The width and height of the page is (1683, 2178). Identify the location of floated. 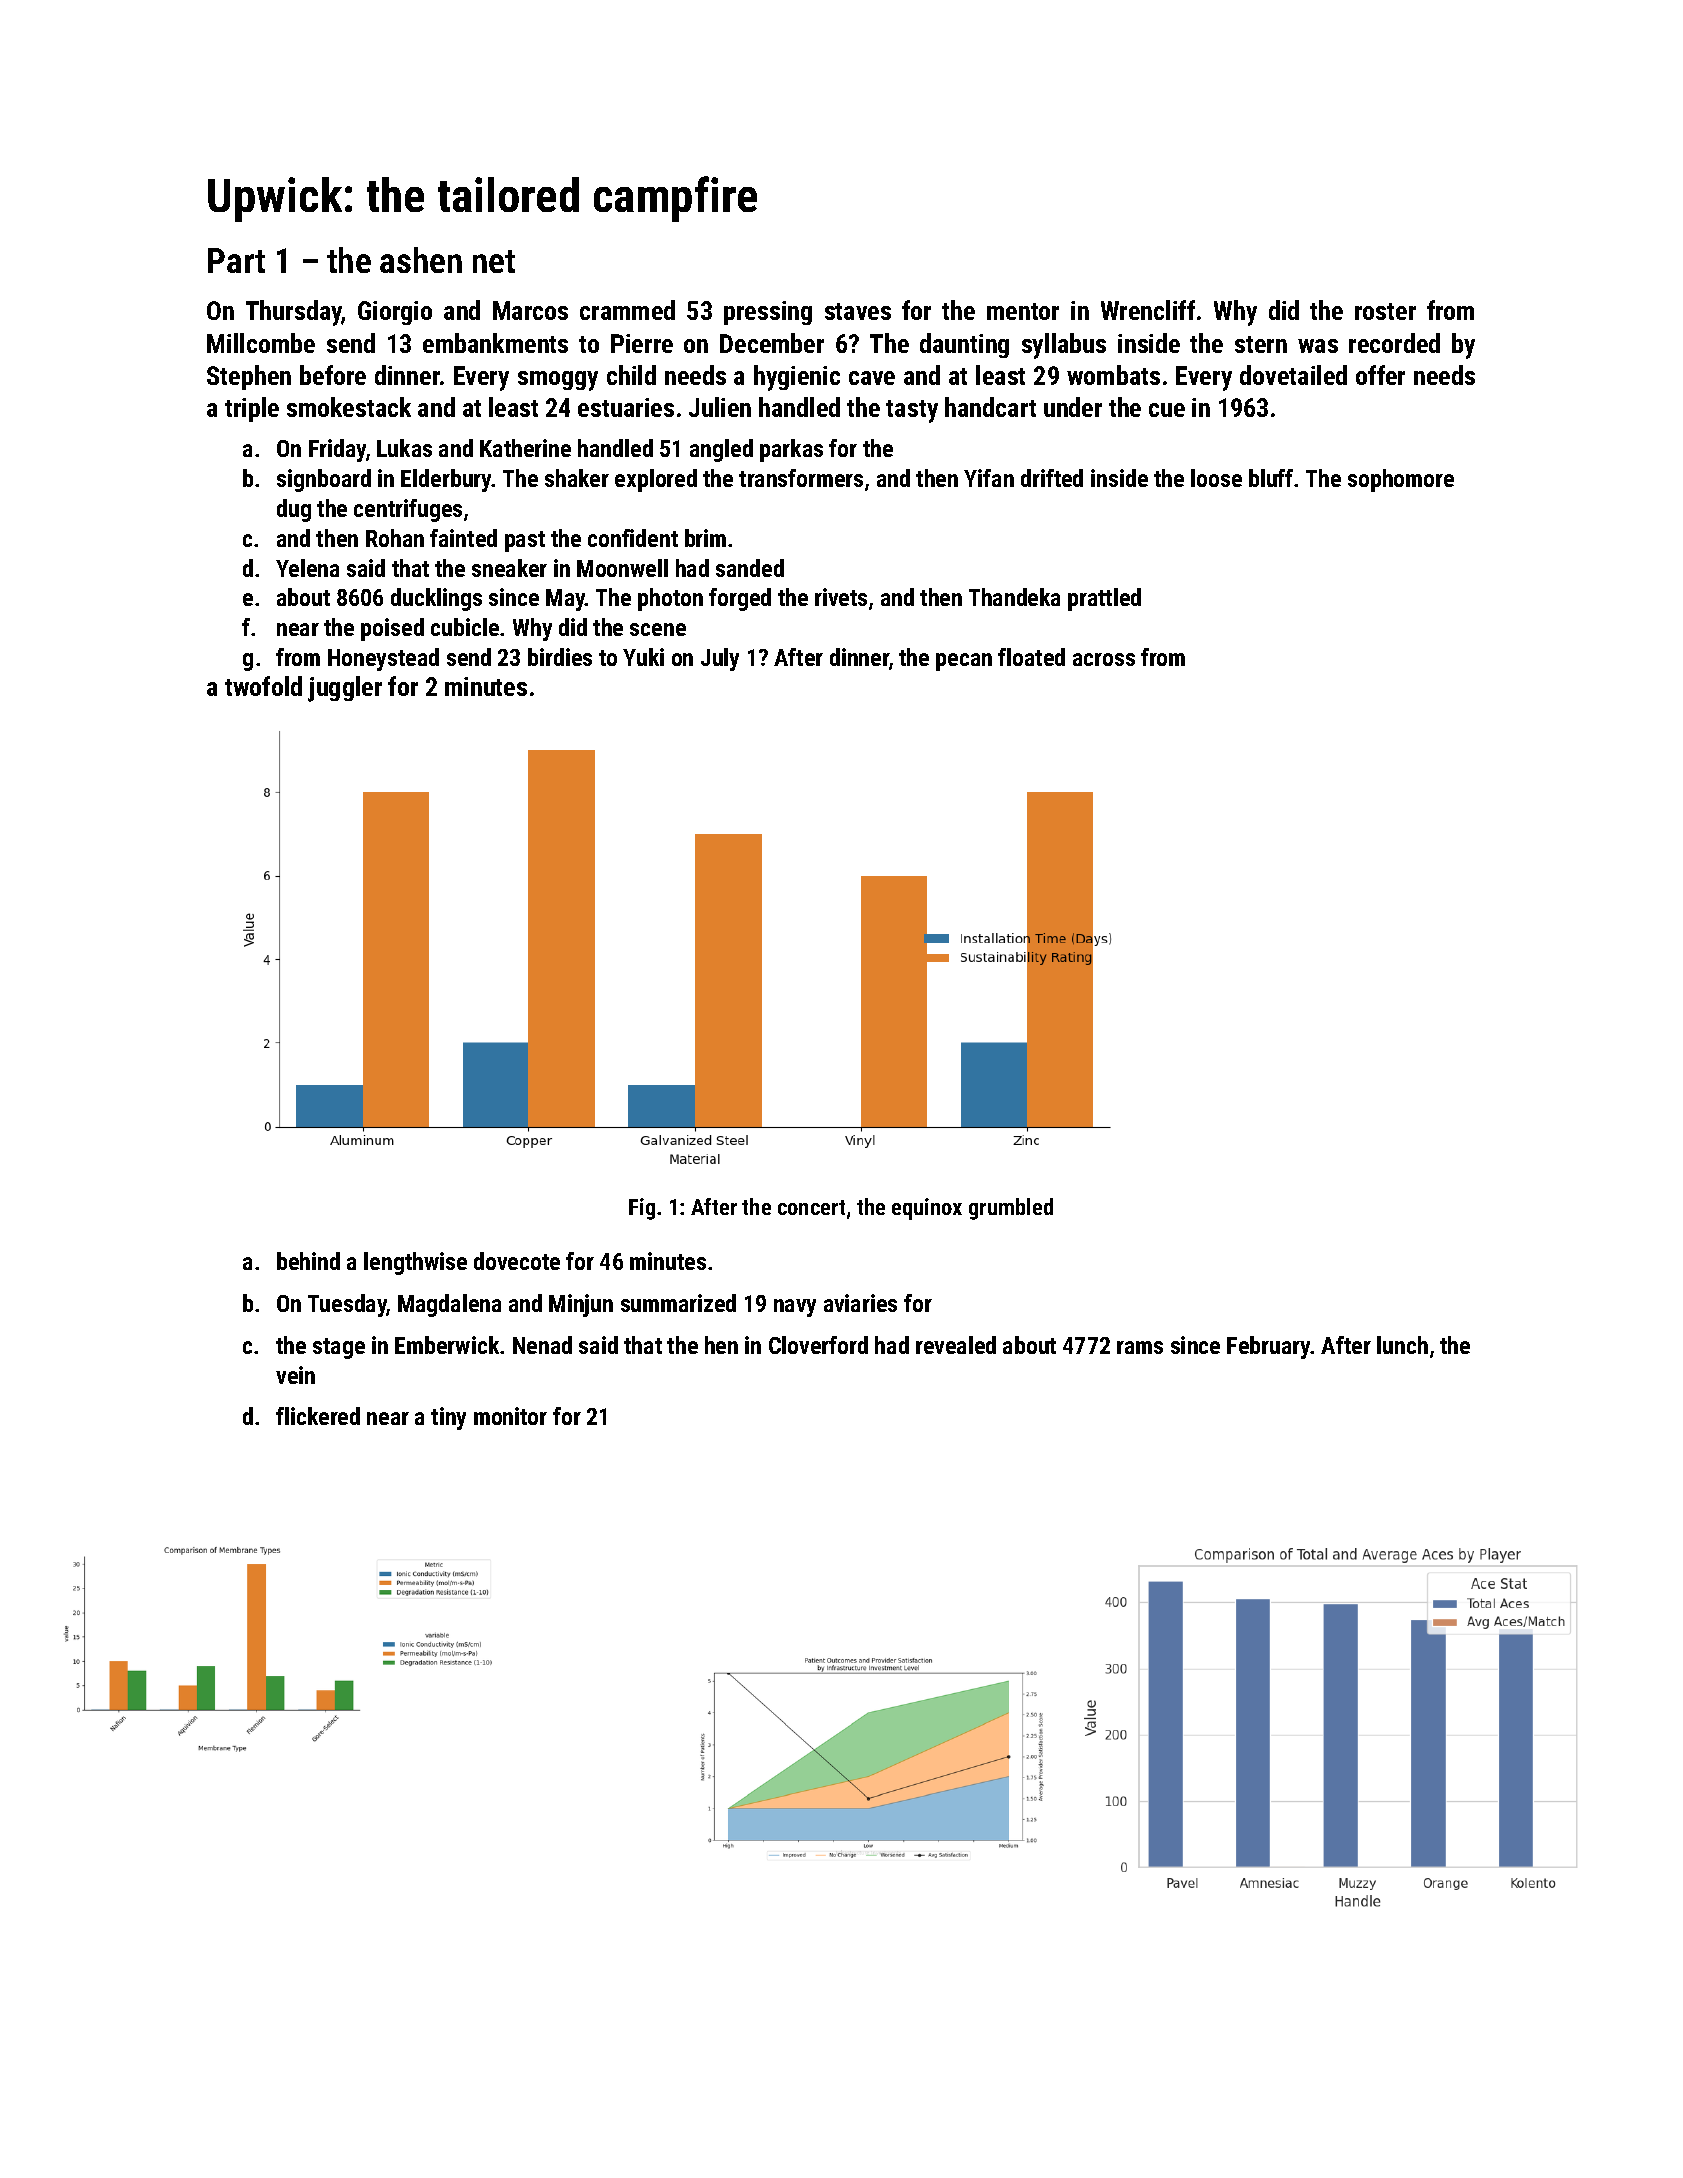
(1031, 657).
